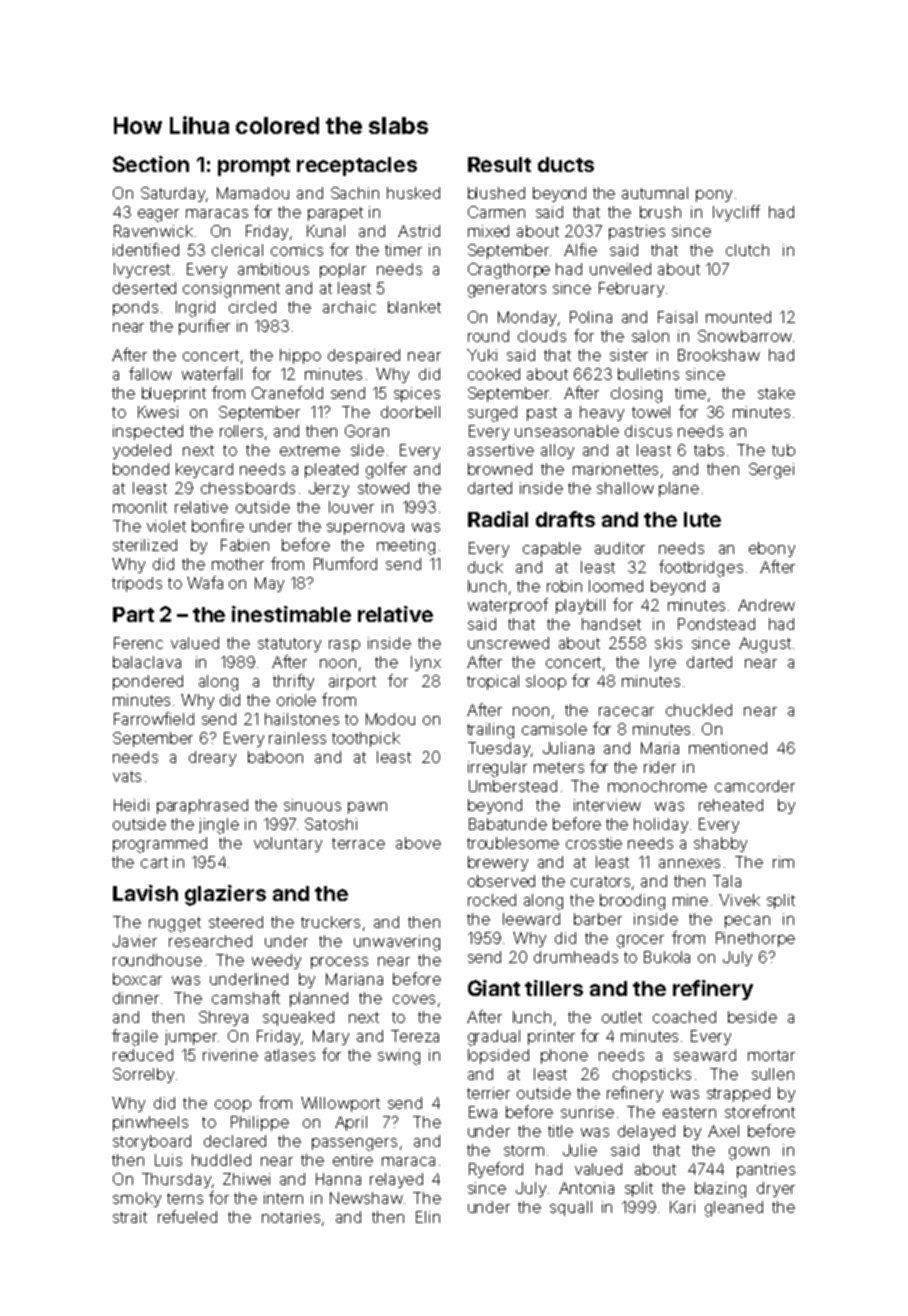 This image has height=1316, width=908. I want to click on auditor, so click(620, 548).
